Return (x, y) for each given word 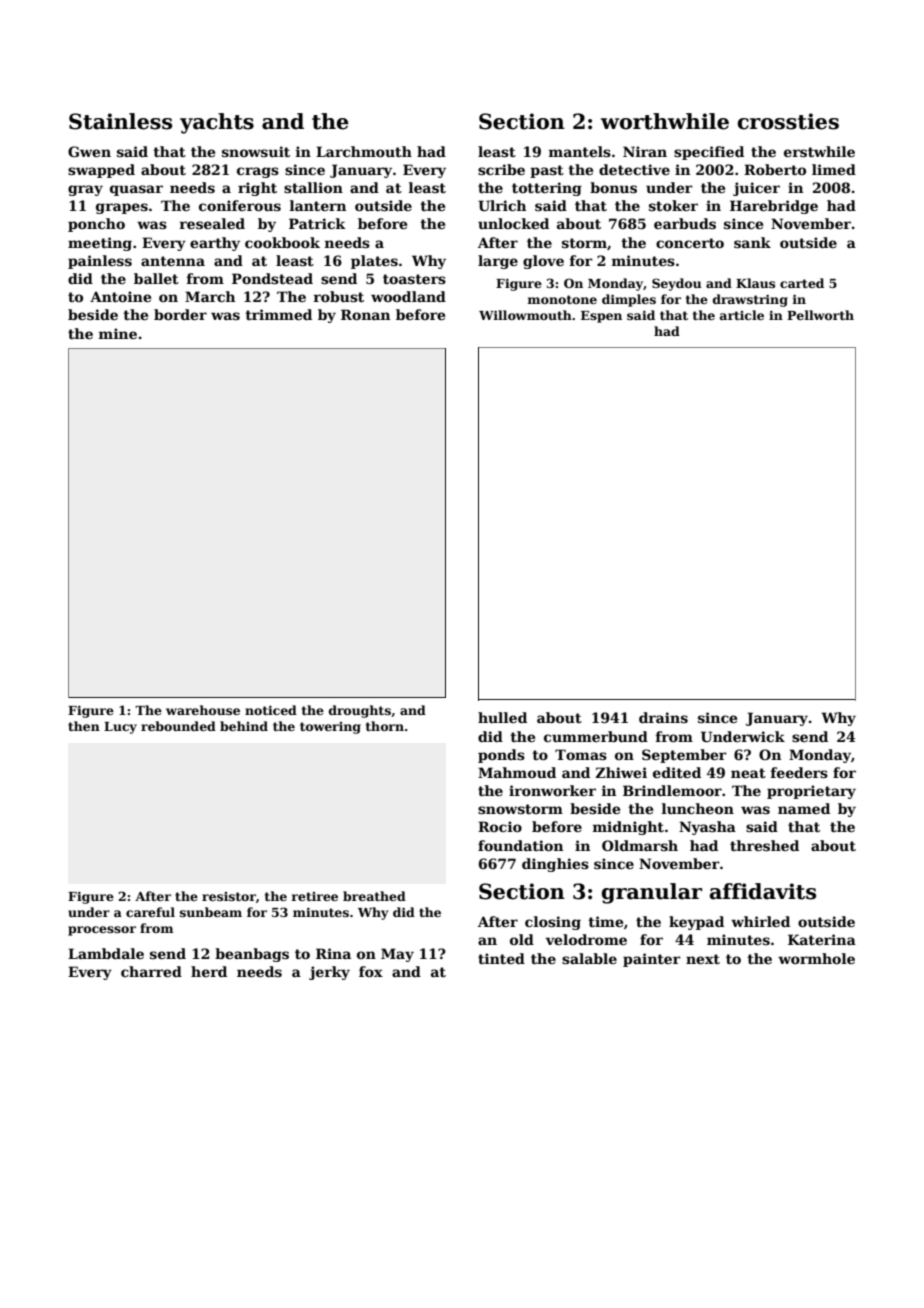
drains (663, 717)
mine (118, 333)
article (742, 315)
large (498, 262)
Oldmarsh (640, 845)
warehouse (203, 710)
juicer (756, 189)
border (180, 314)
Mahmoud (517, 772)
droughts (360, 711)
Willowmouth (525, 315)
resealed (212, 223)
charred (151, 971)
